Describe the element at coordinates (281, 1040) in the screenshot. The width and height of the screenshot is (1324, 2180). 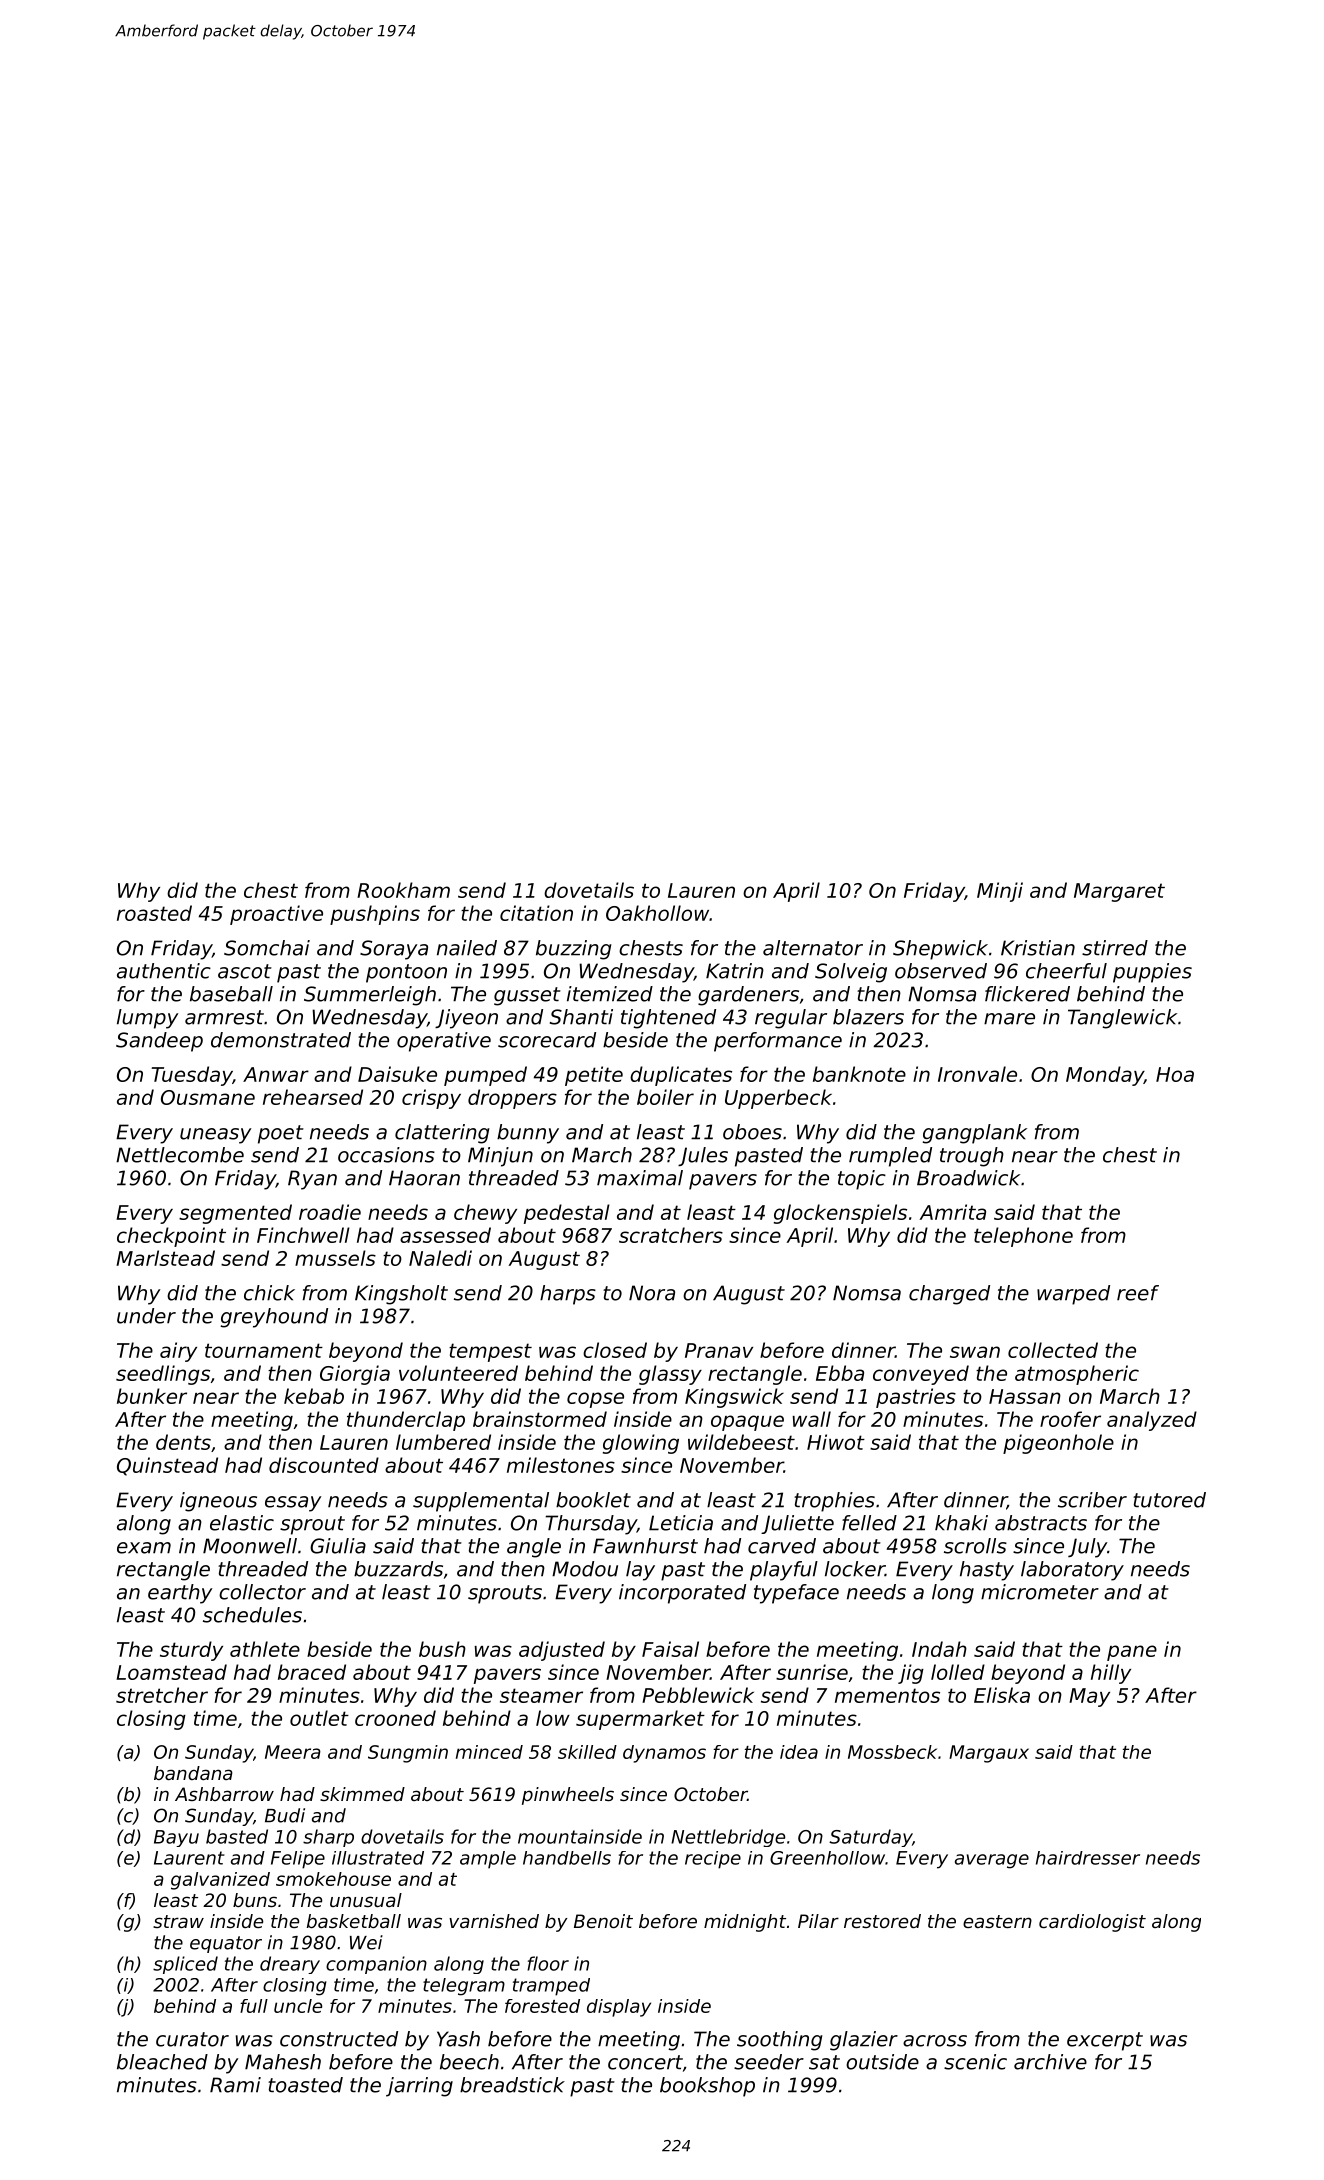
I see `demonstrated` at that location.
